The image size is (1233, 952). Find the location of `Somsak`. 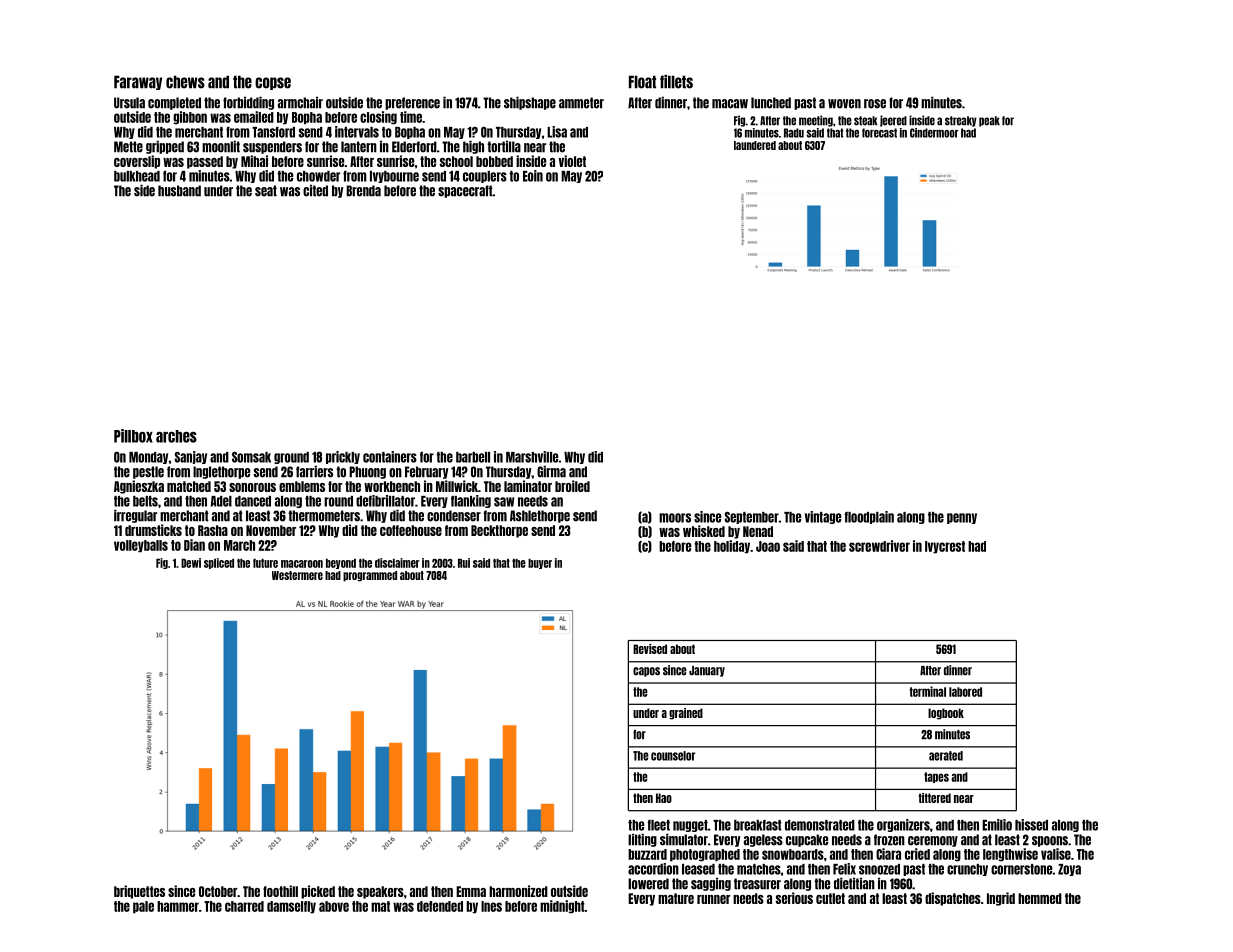

Somsak is located at coordinates (251, 457).
